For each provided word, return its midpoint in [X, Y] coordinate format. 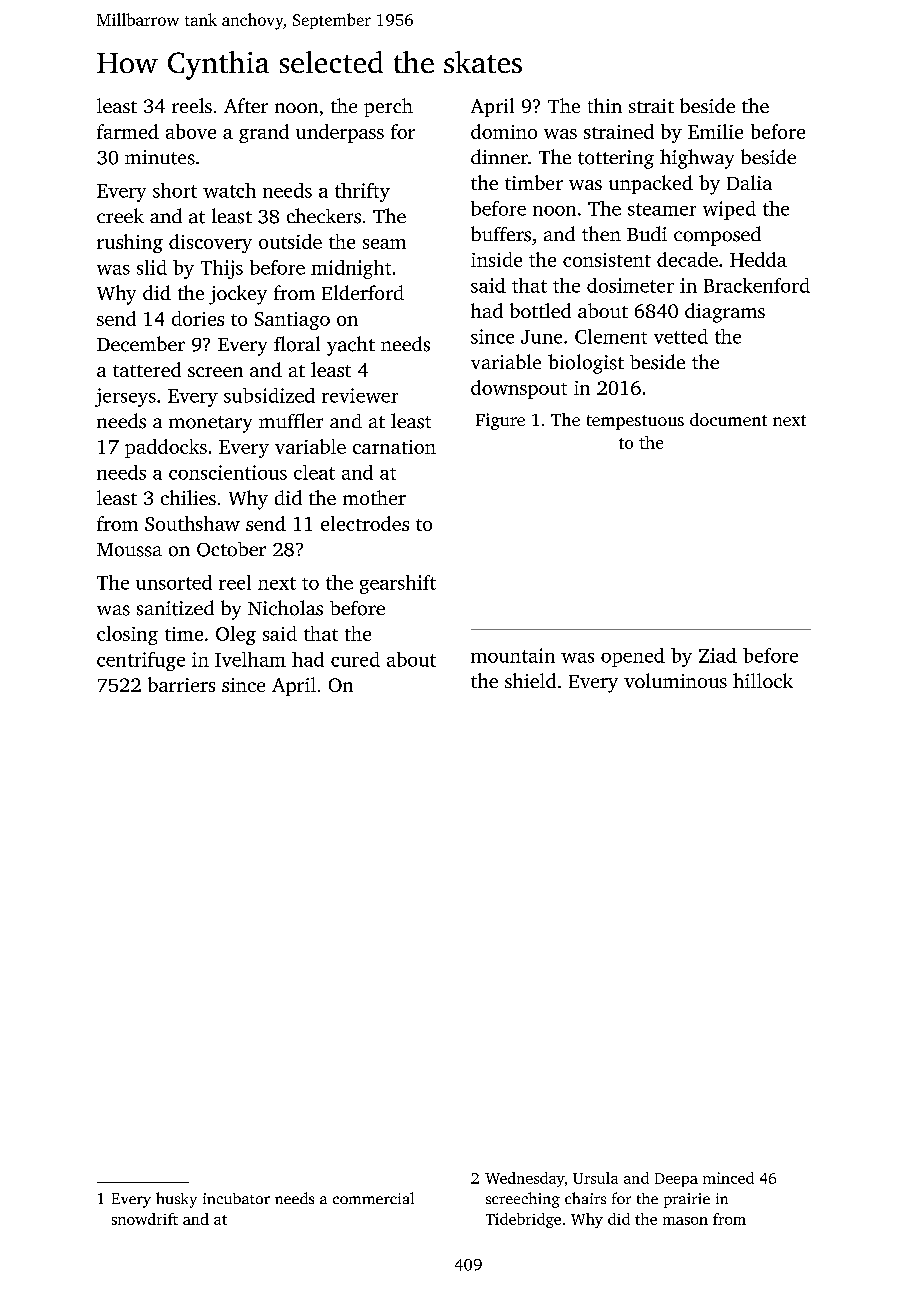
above [191, 131]
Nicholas [285, 608]
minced [728, 1178]
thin [605, 105]
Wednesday [524, 1179]
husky [176, 1200]
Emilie [715, 131]
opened [633, 657]
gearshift [398, 584]
